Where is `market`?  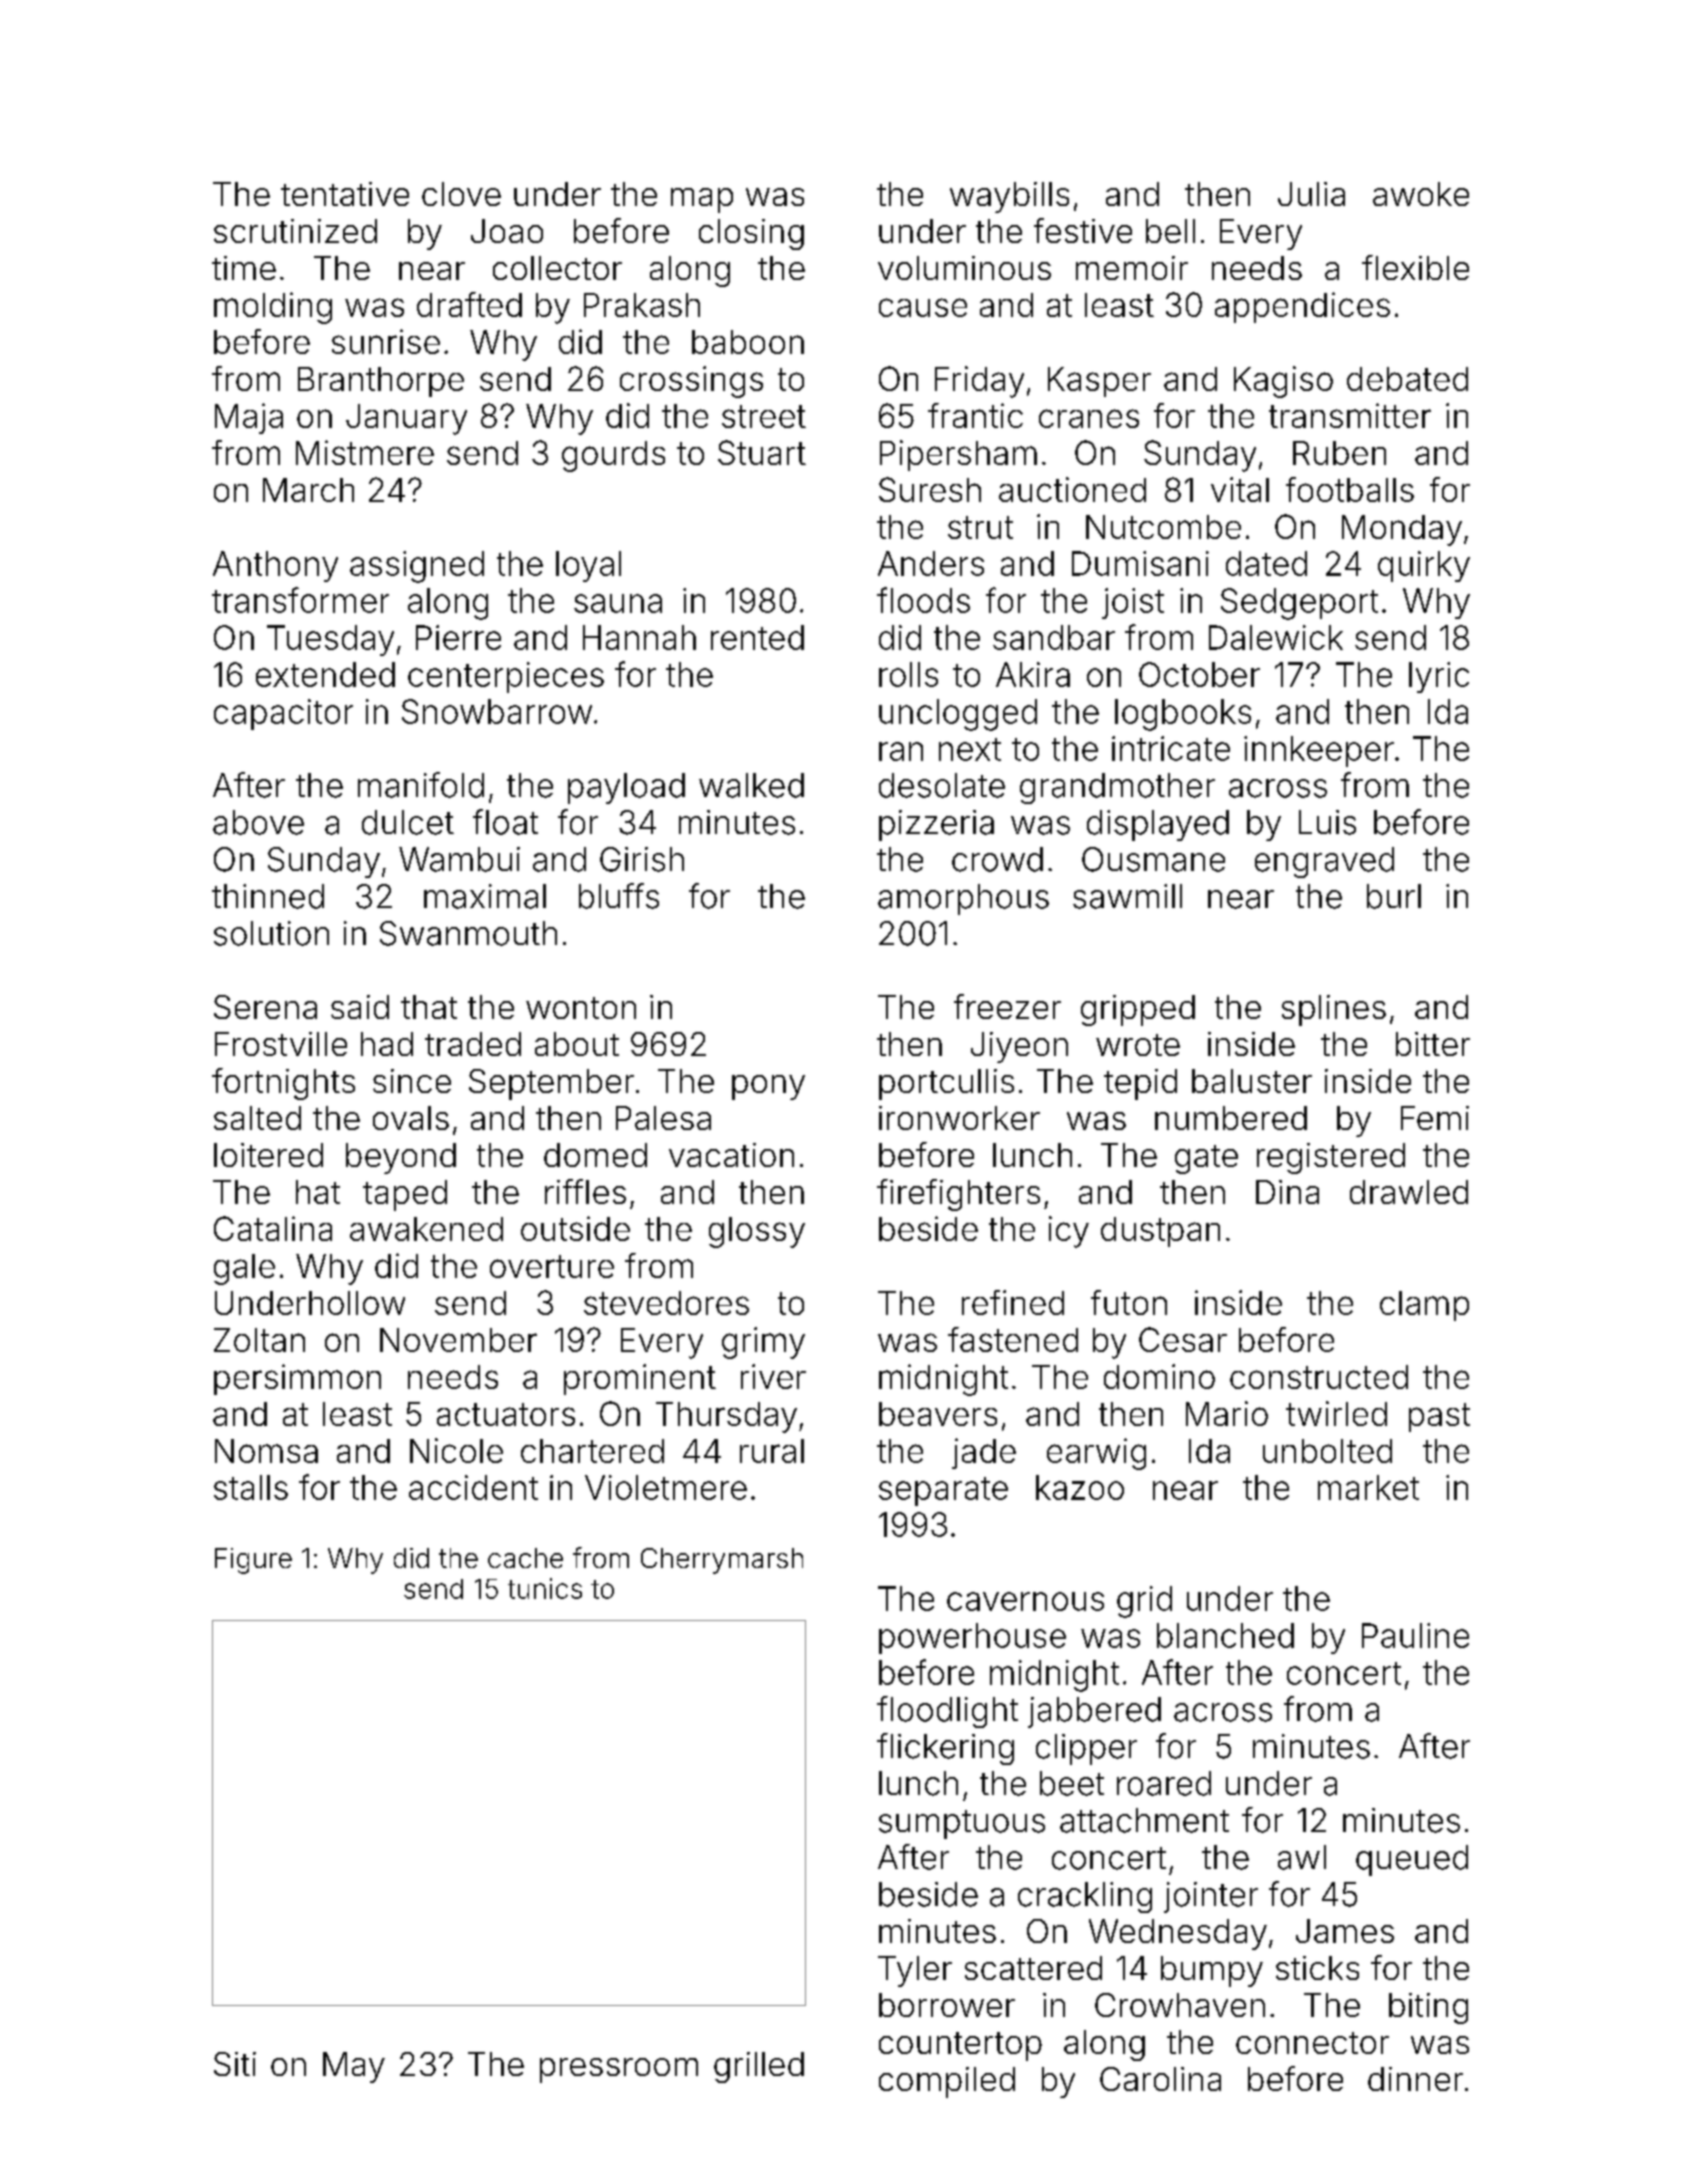
market is located at coordinates (1368, 1487).
